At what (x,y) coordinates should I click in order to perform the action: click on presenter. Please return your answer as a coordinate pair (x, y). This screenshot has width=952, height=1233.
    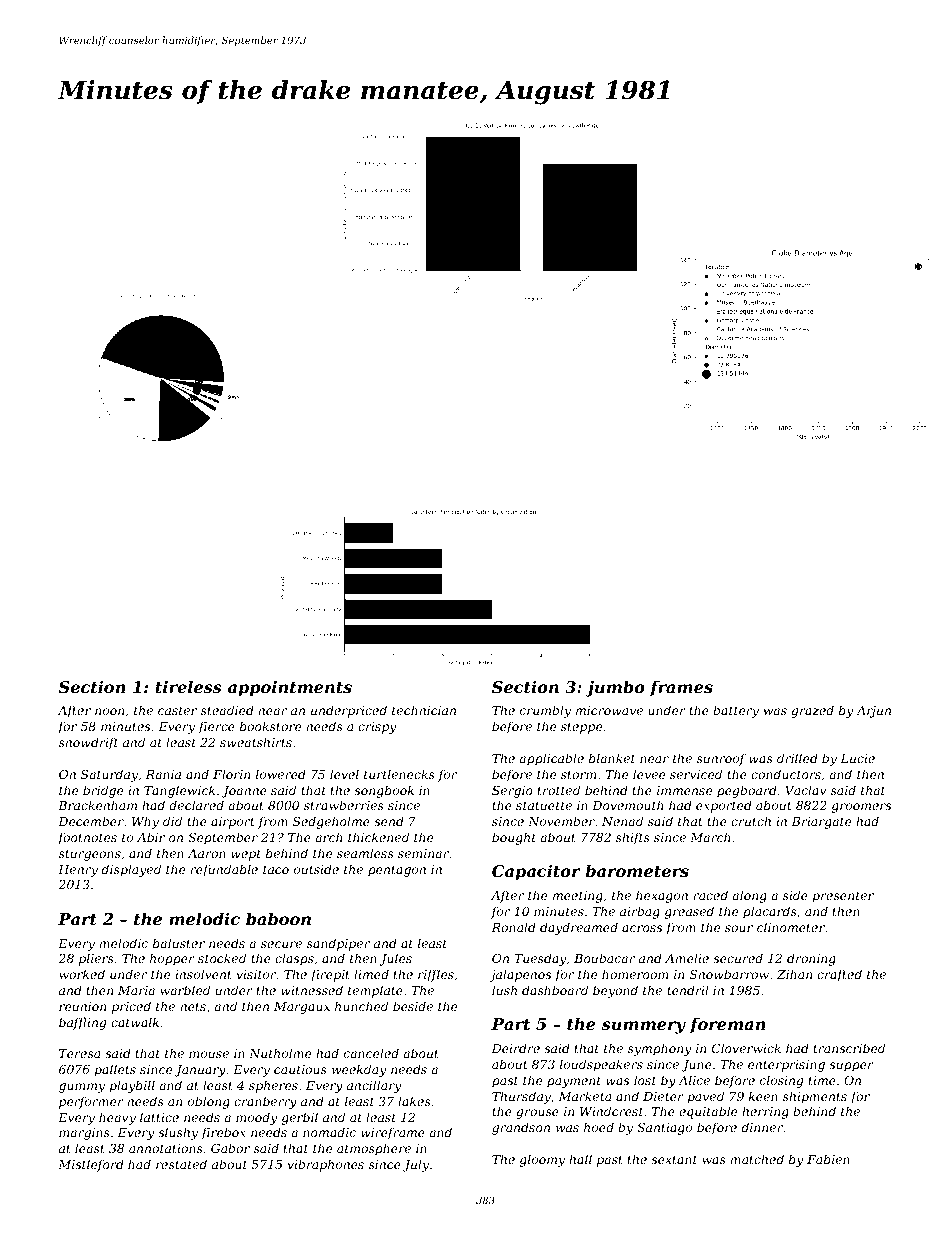
    Looking at the image, I should click on (843, 897).
